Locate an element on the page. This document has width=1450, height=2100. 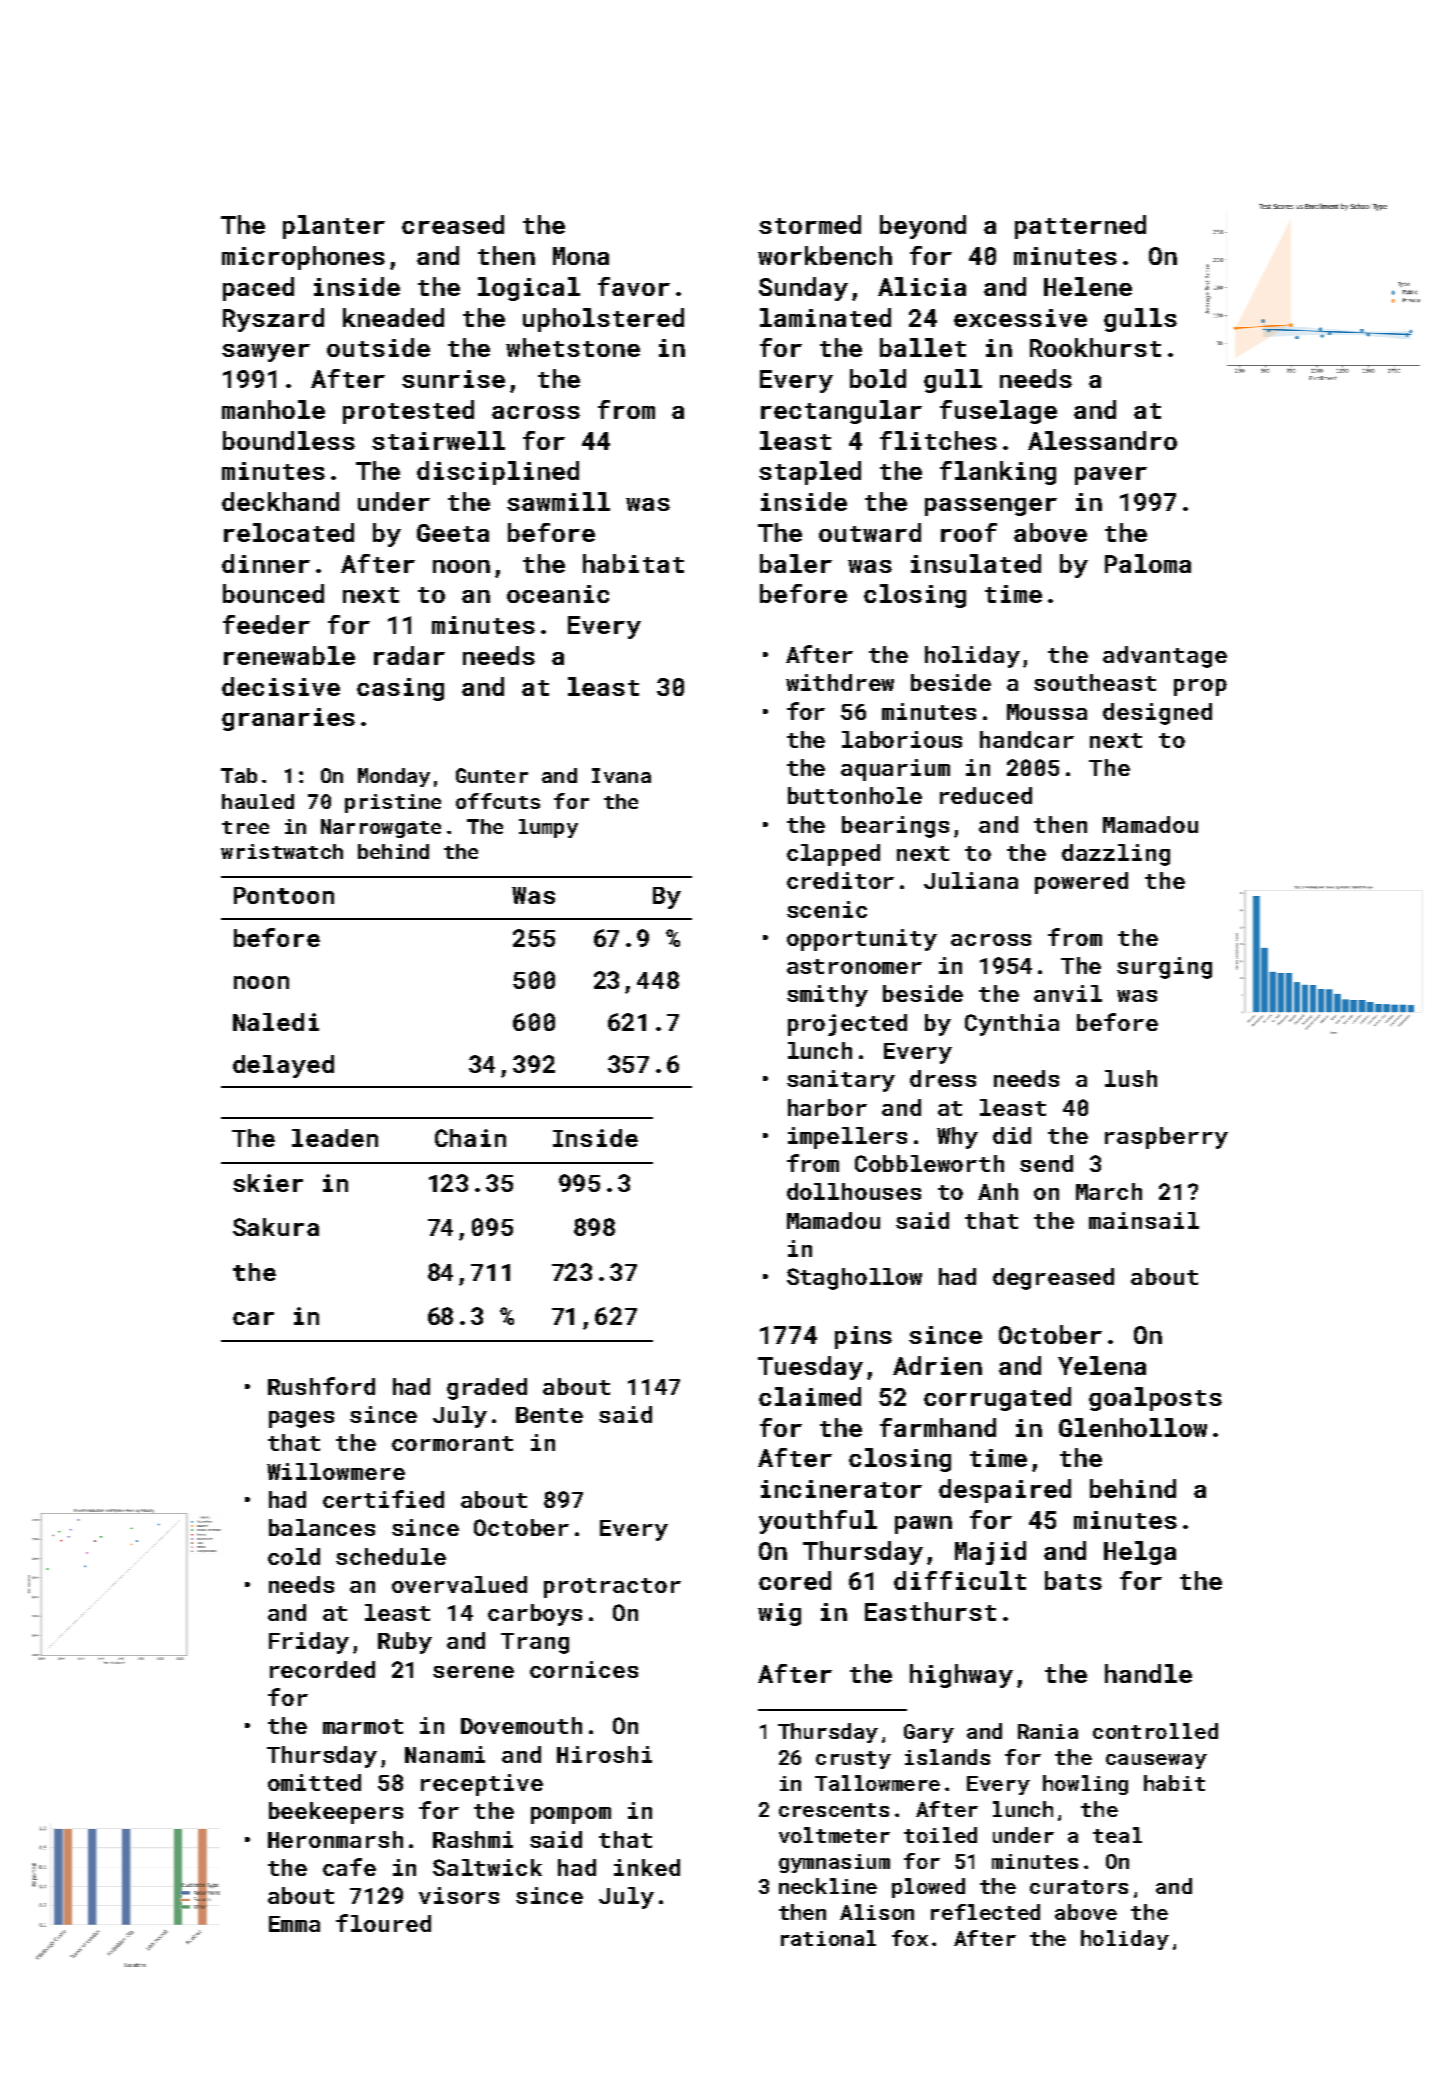
sanitary is located at coordinates (841, 1081).
